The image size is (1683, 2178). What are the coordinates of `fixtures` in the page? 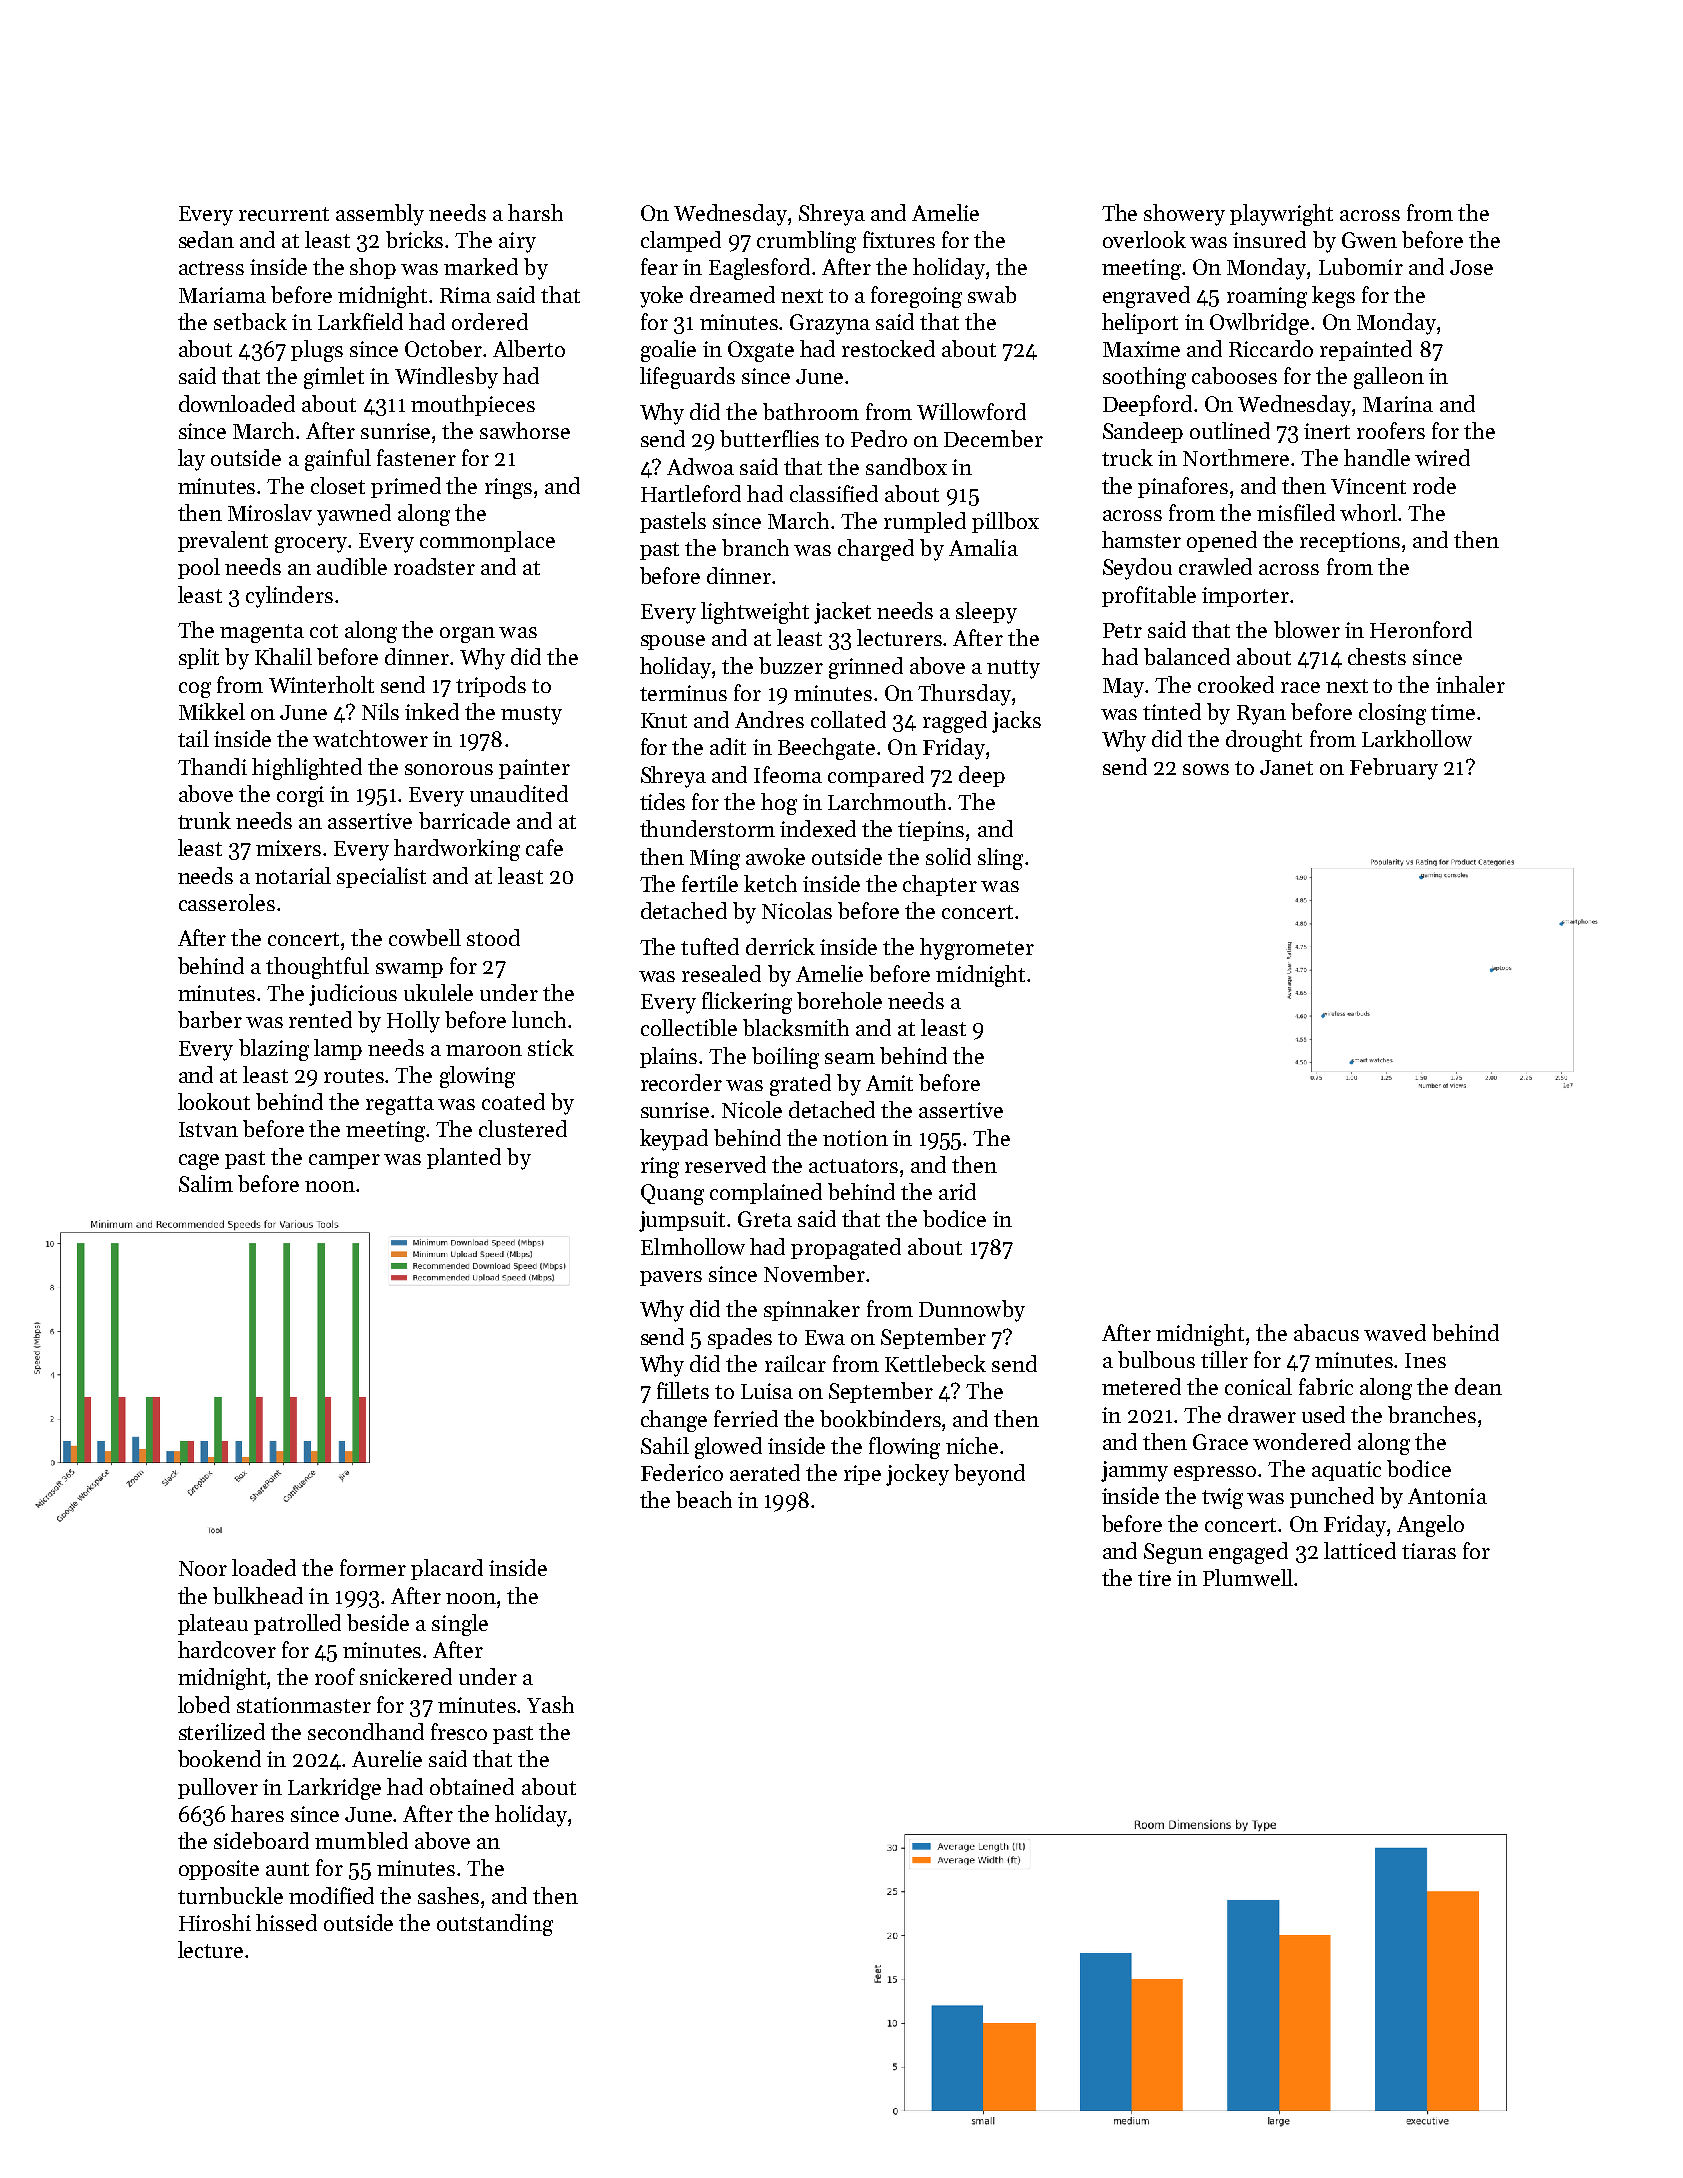 It's located at (899, 239).
